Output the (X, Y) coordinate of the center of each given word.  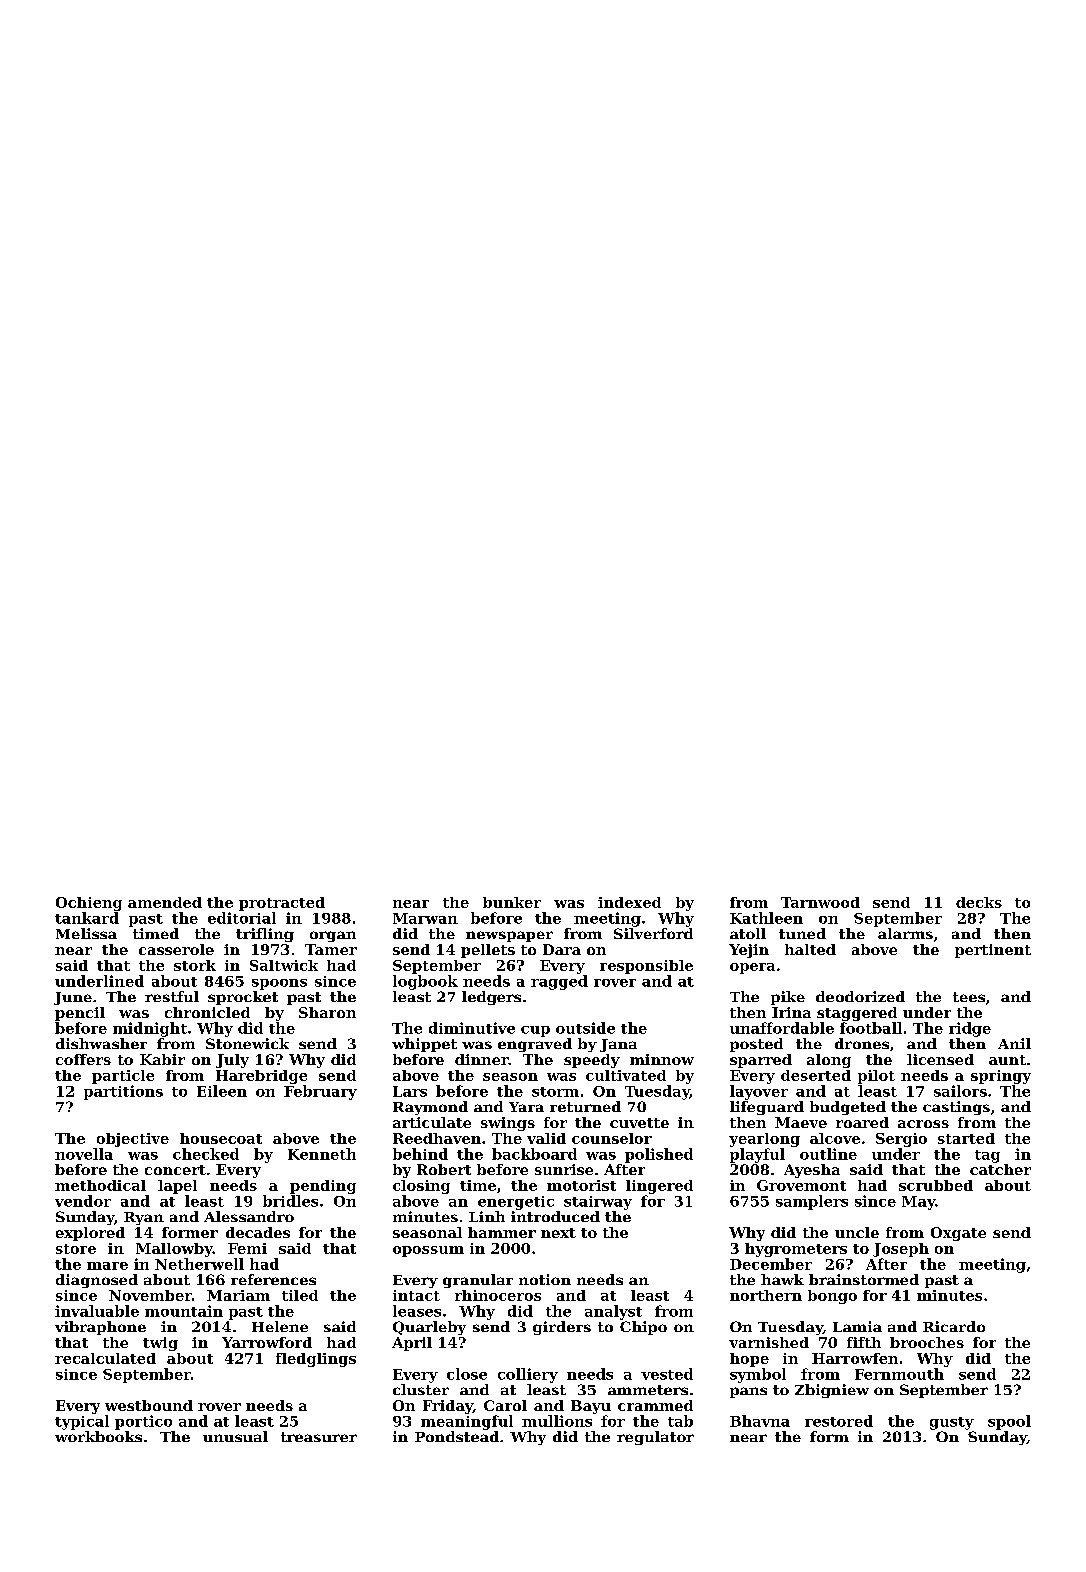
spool (1009, 1422)
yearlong (764, 1140)
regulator (655, 1438)
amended (165, 902)
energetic (516, 1203)
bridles (290, 1201)
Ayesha (812, 1171)
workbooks (98, 1436)
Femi (247, 1248)
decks (979, 902)
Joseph (901, 1250)
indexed (629, 902)
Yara (526, 1107)
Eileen (222, 1091)
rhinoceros (498, 1295)
